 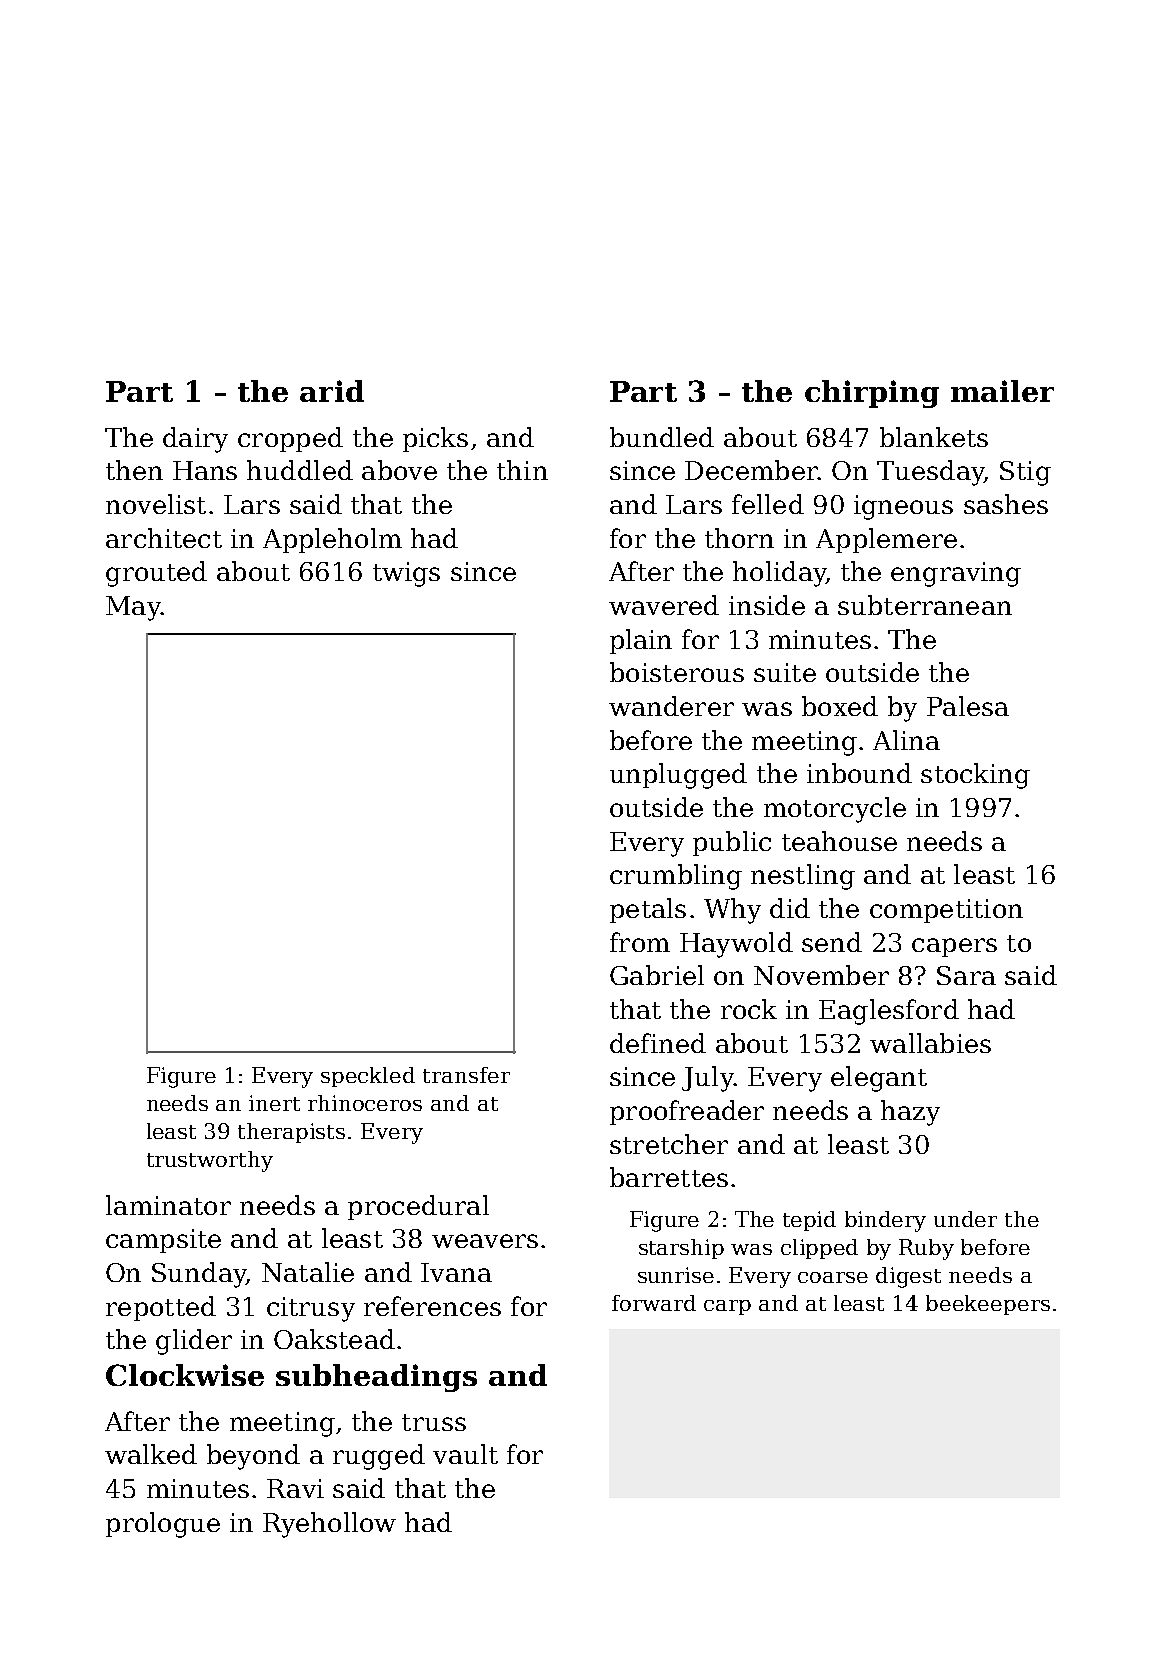 I want to click on July, so click(x=708, y=1079).
